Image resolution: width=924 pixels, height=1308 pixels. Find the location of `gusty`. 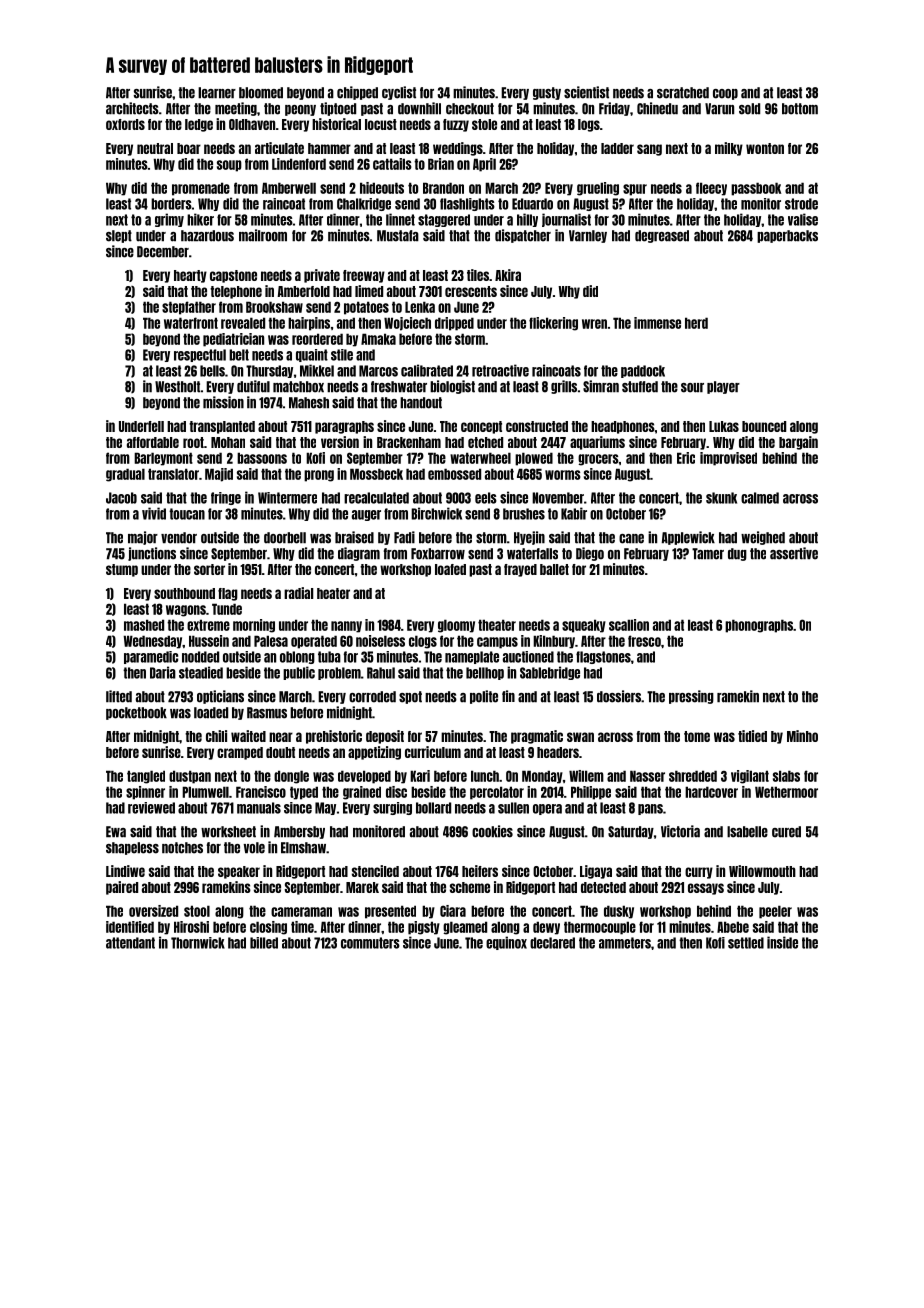

gusty is located at coordinates (547, 93).
